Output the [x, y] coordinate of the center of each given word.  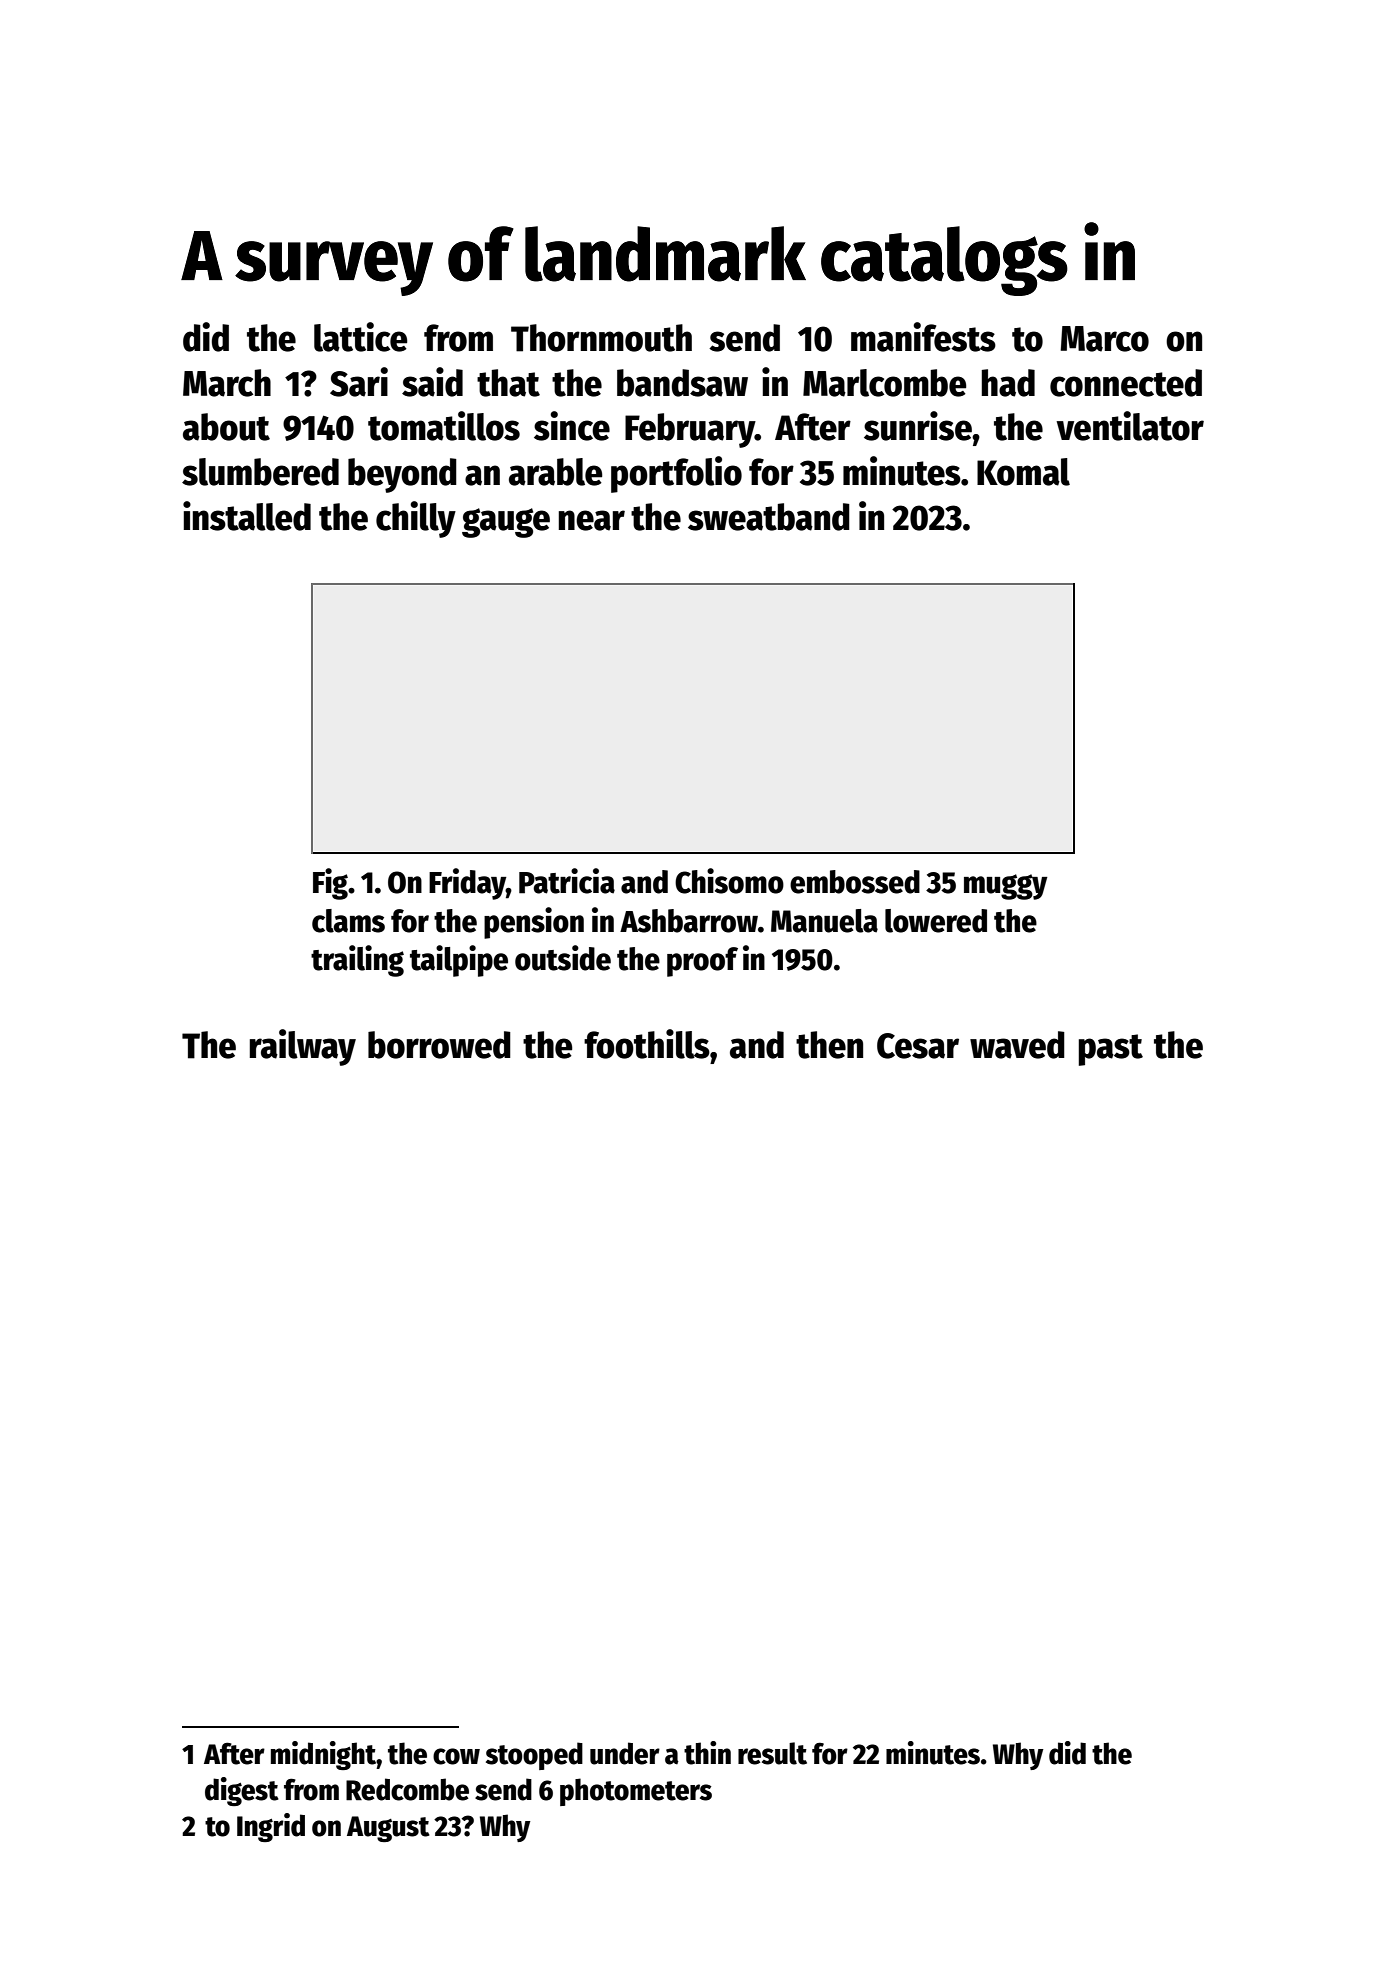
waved [1017, 1045]
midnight [323, 1755]
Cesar [918, 1046]
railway [302, 1047]
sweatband [769, 517]
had [1008, 383]
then [829, 1045]
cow [456, 1756]
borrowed [439, 1045]
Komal [1023, 472]
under [625, 1753]
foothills [647, 1044]
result [772, 1753]
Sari [359, 382]
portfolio [676, 474]
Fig [330, 884]
